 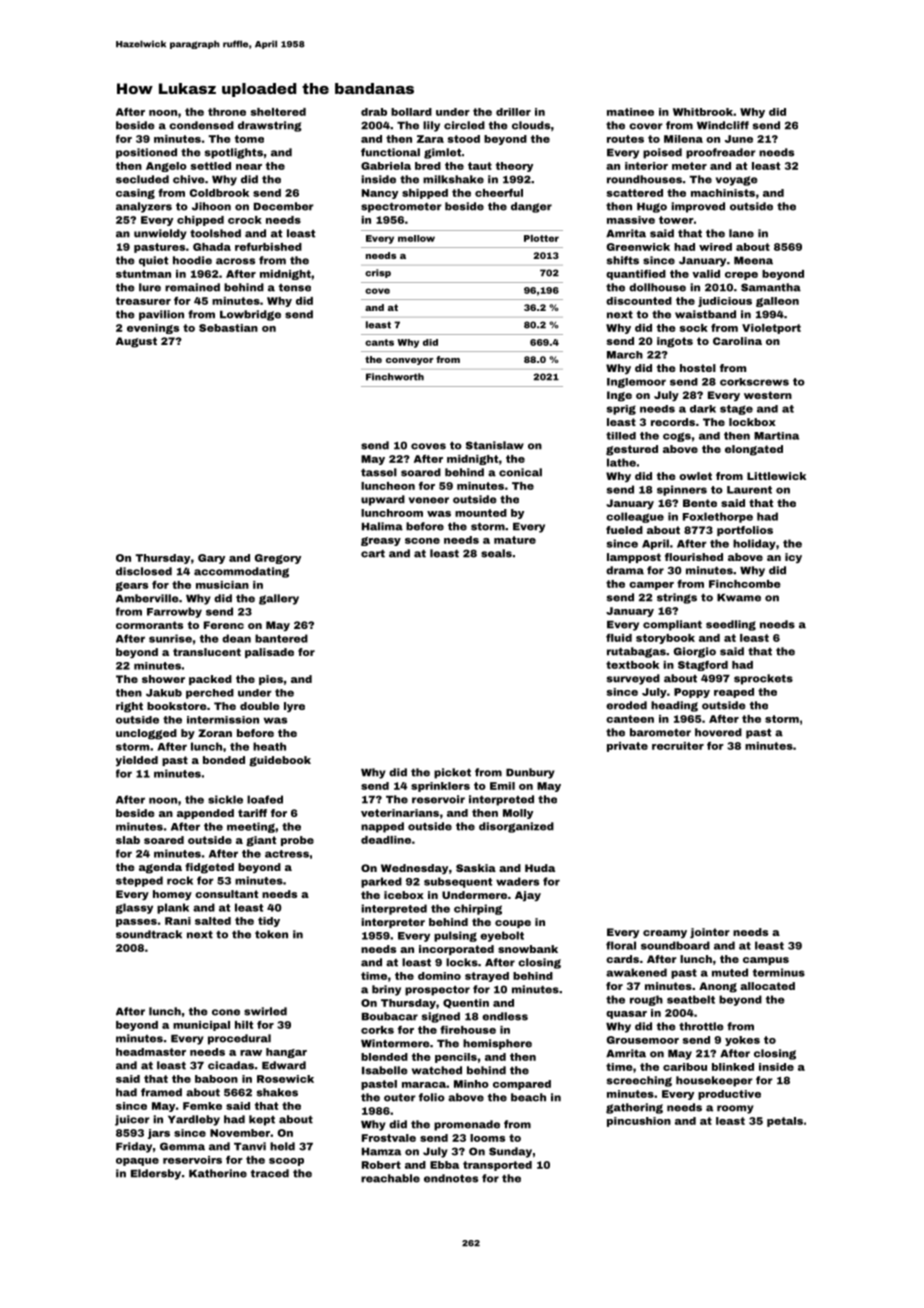 I want to click on cogs, so click(x=677, y=437).
